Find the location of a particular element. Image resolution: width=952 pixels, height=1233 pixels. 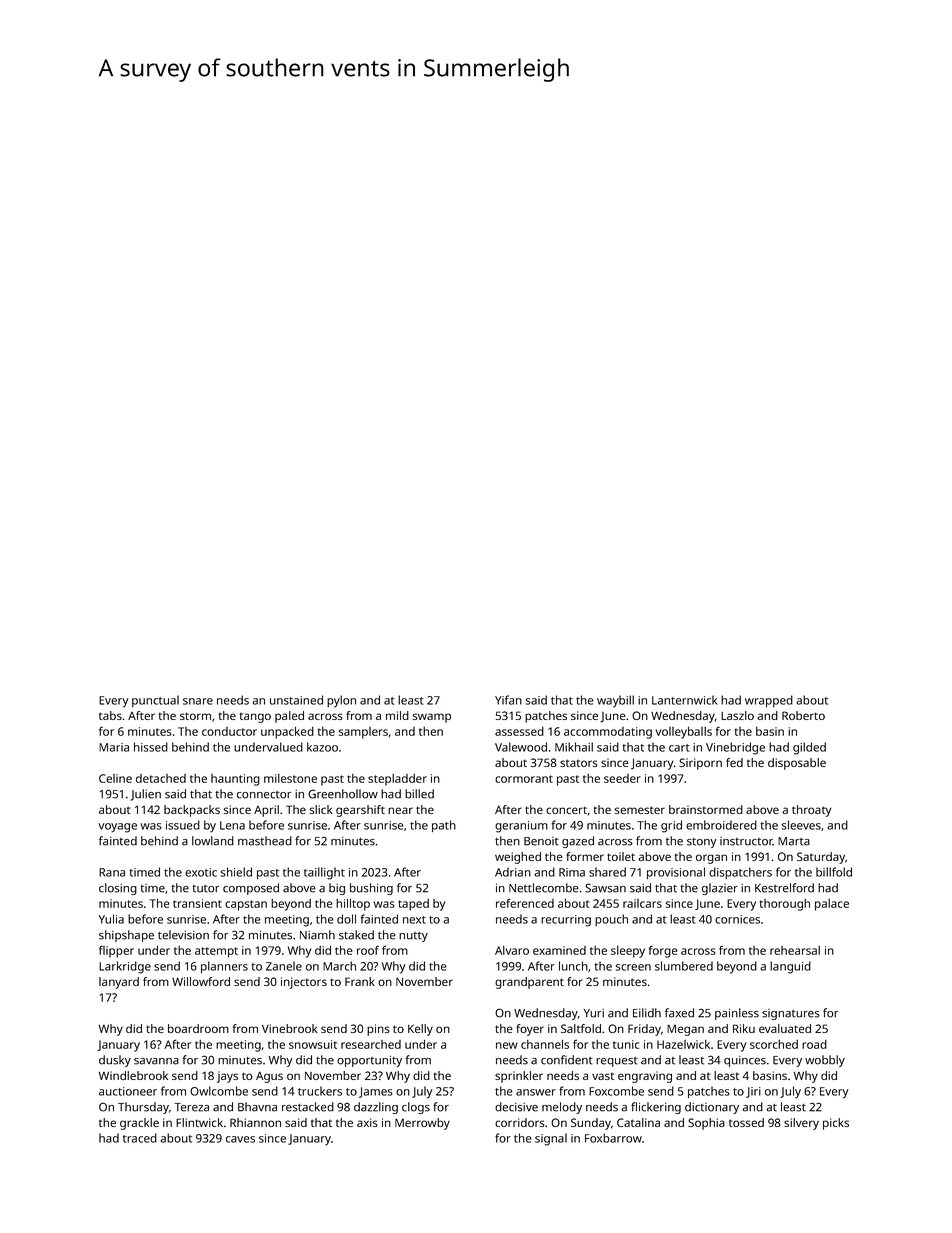

confident is located at coordinates (567, 1060).
